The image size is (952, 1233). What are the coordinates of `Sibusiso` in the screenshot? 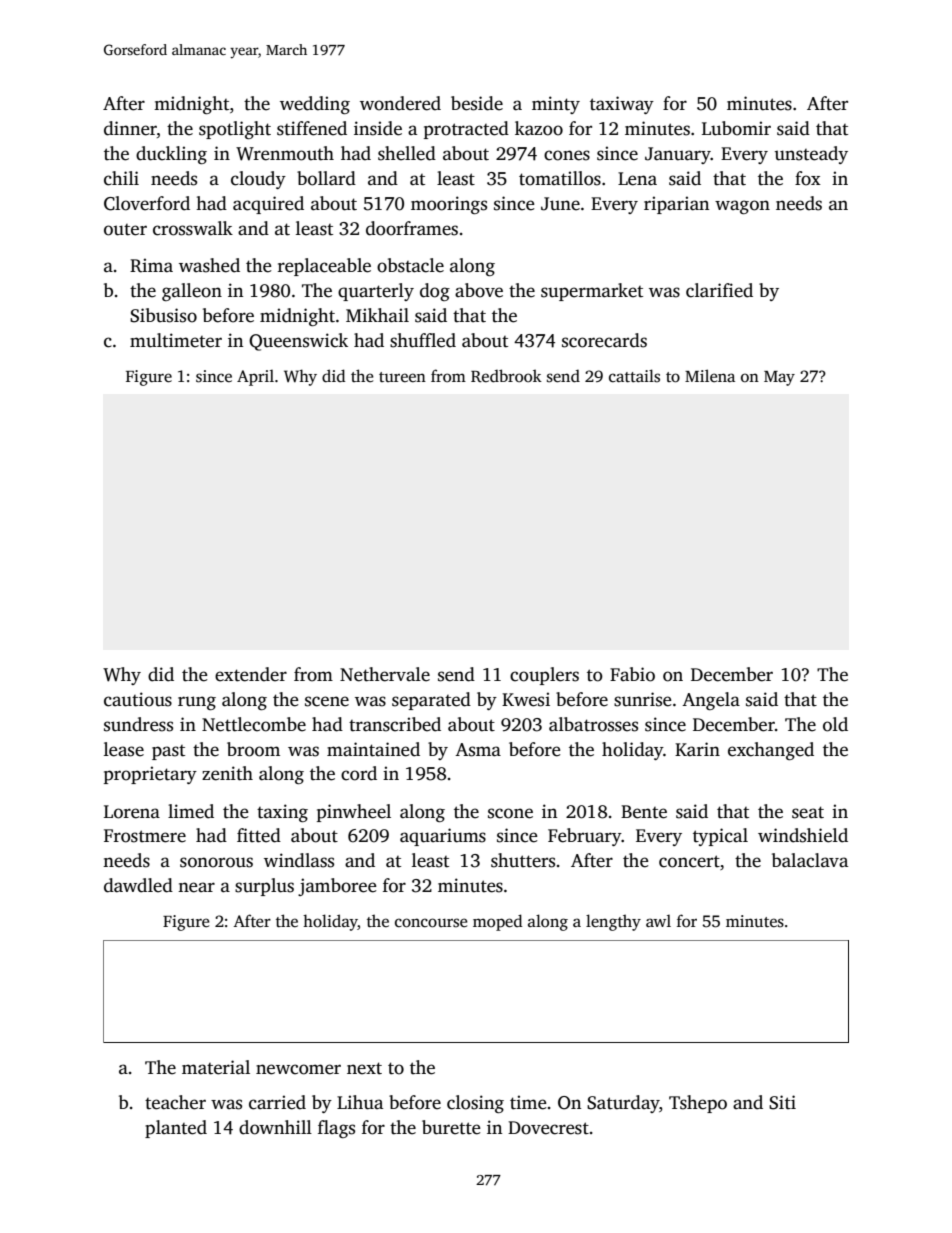 It's located at (163, 315).
